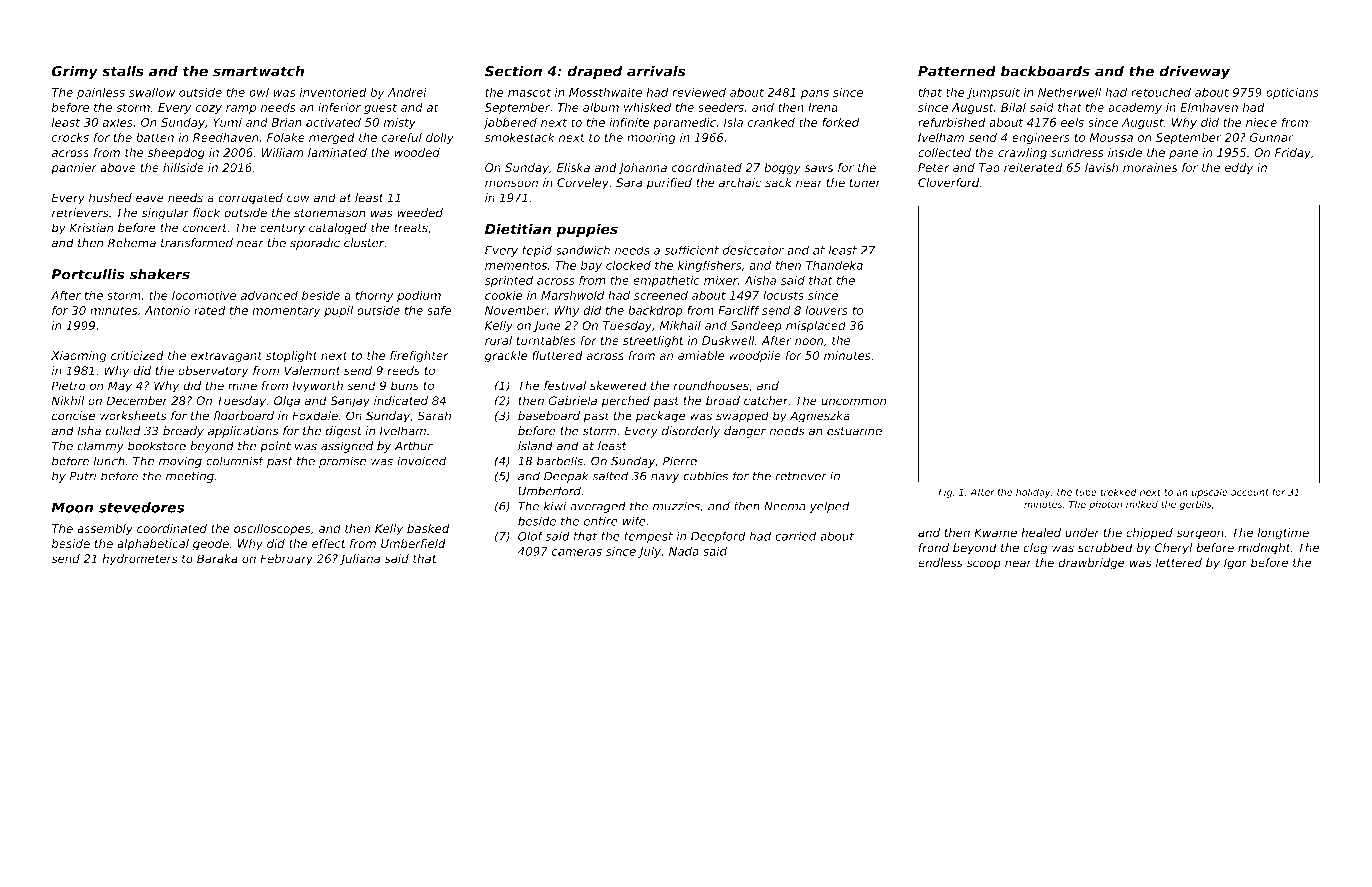 The height and width of the screenshot is (887, 1372). I want to click on hydrometers, so click(139, 560).
